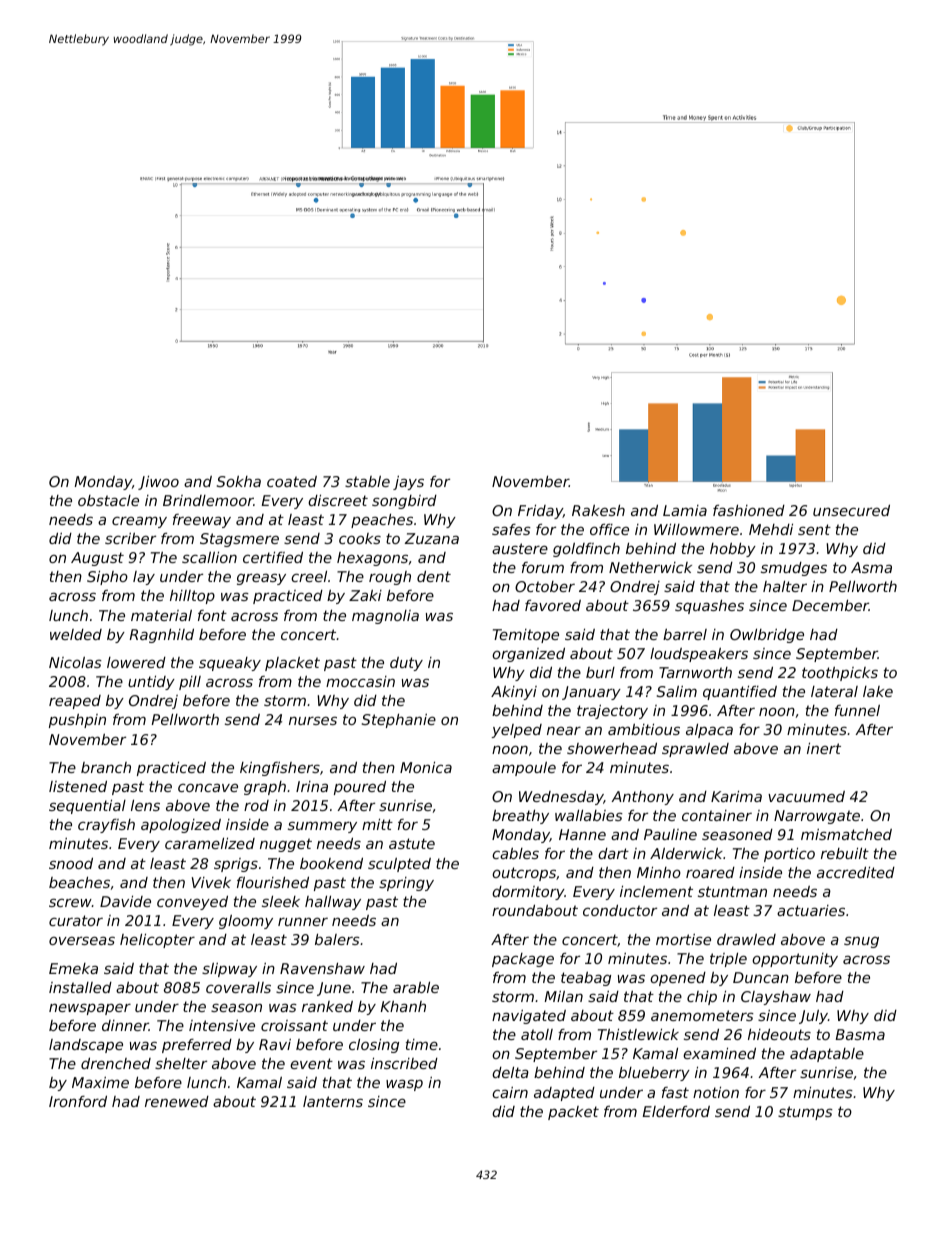  I want to click on renewed, so click(177, 1101).
